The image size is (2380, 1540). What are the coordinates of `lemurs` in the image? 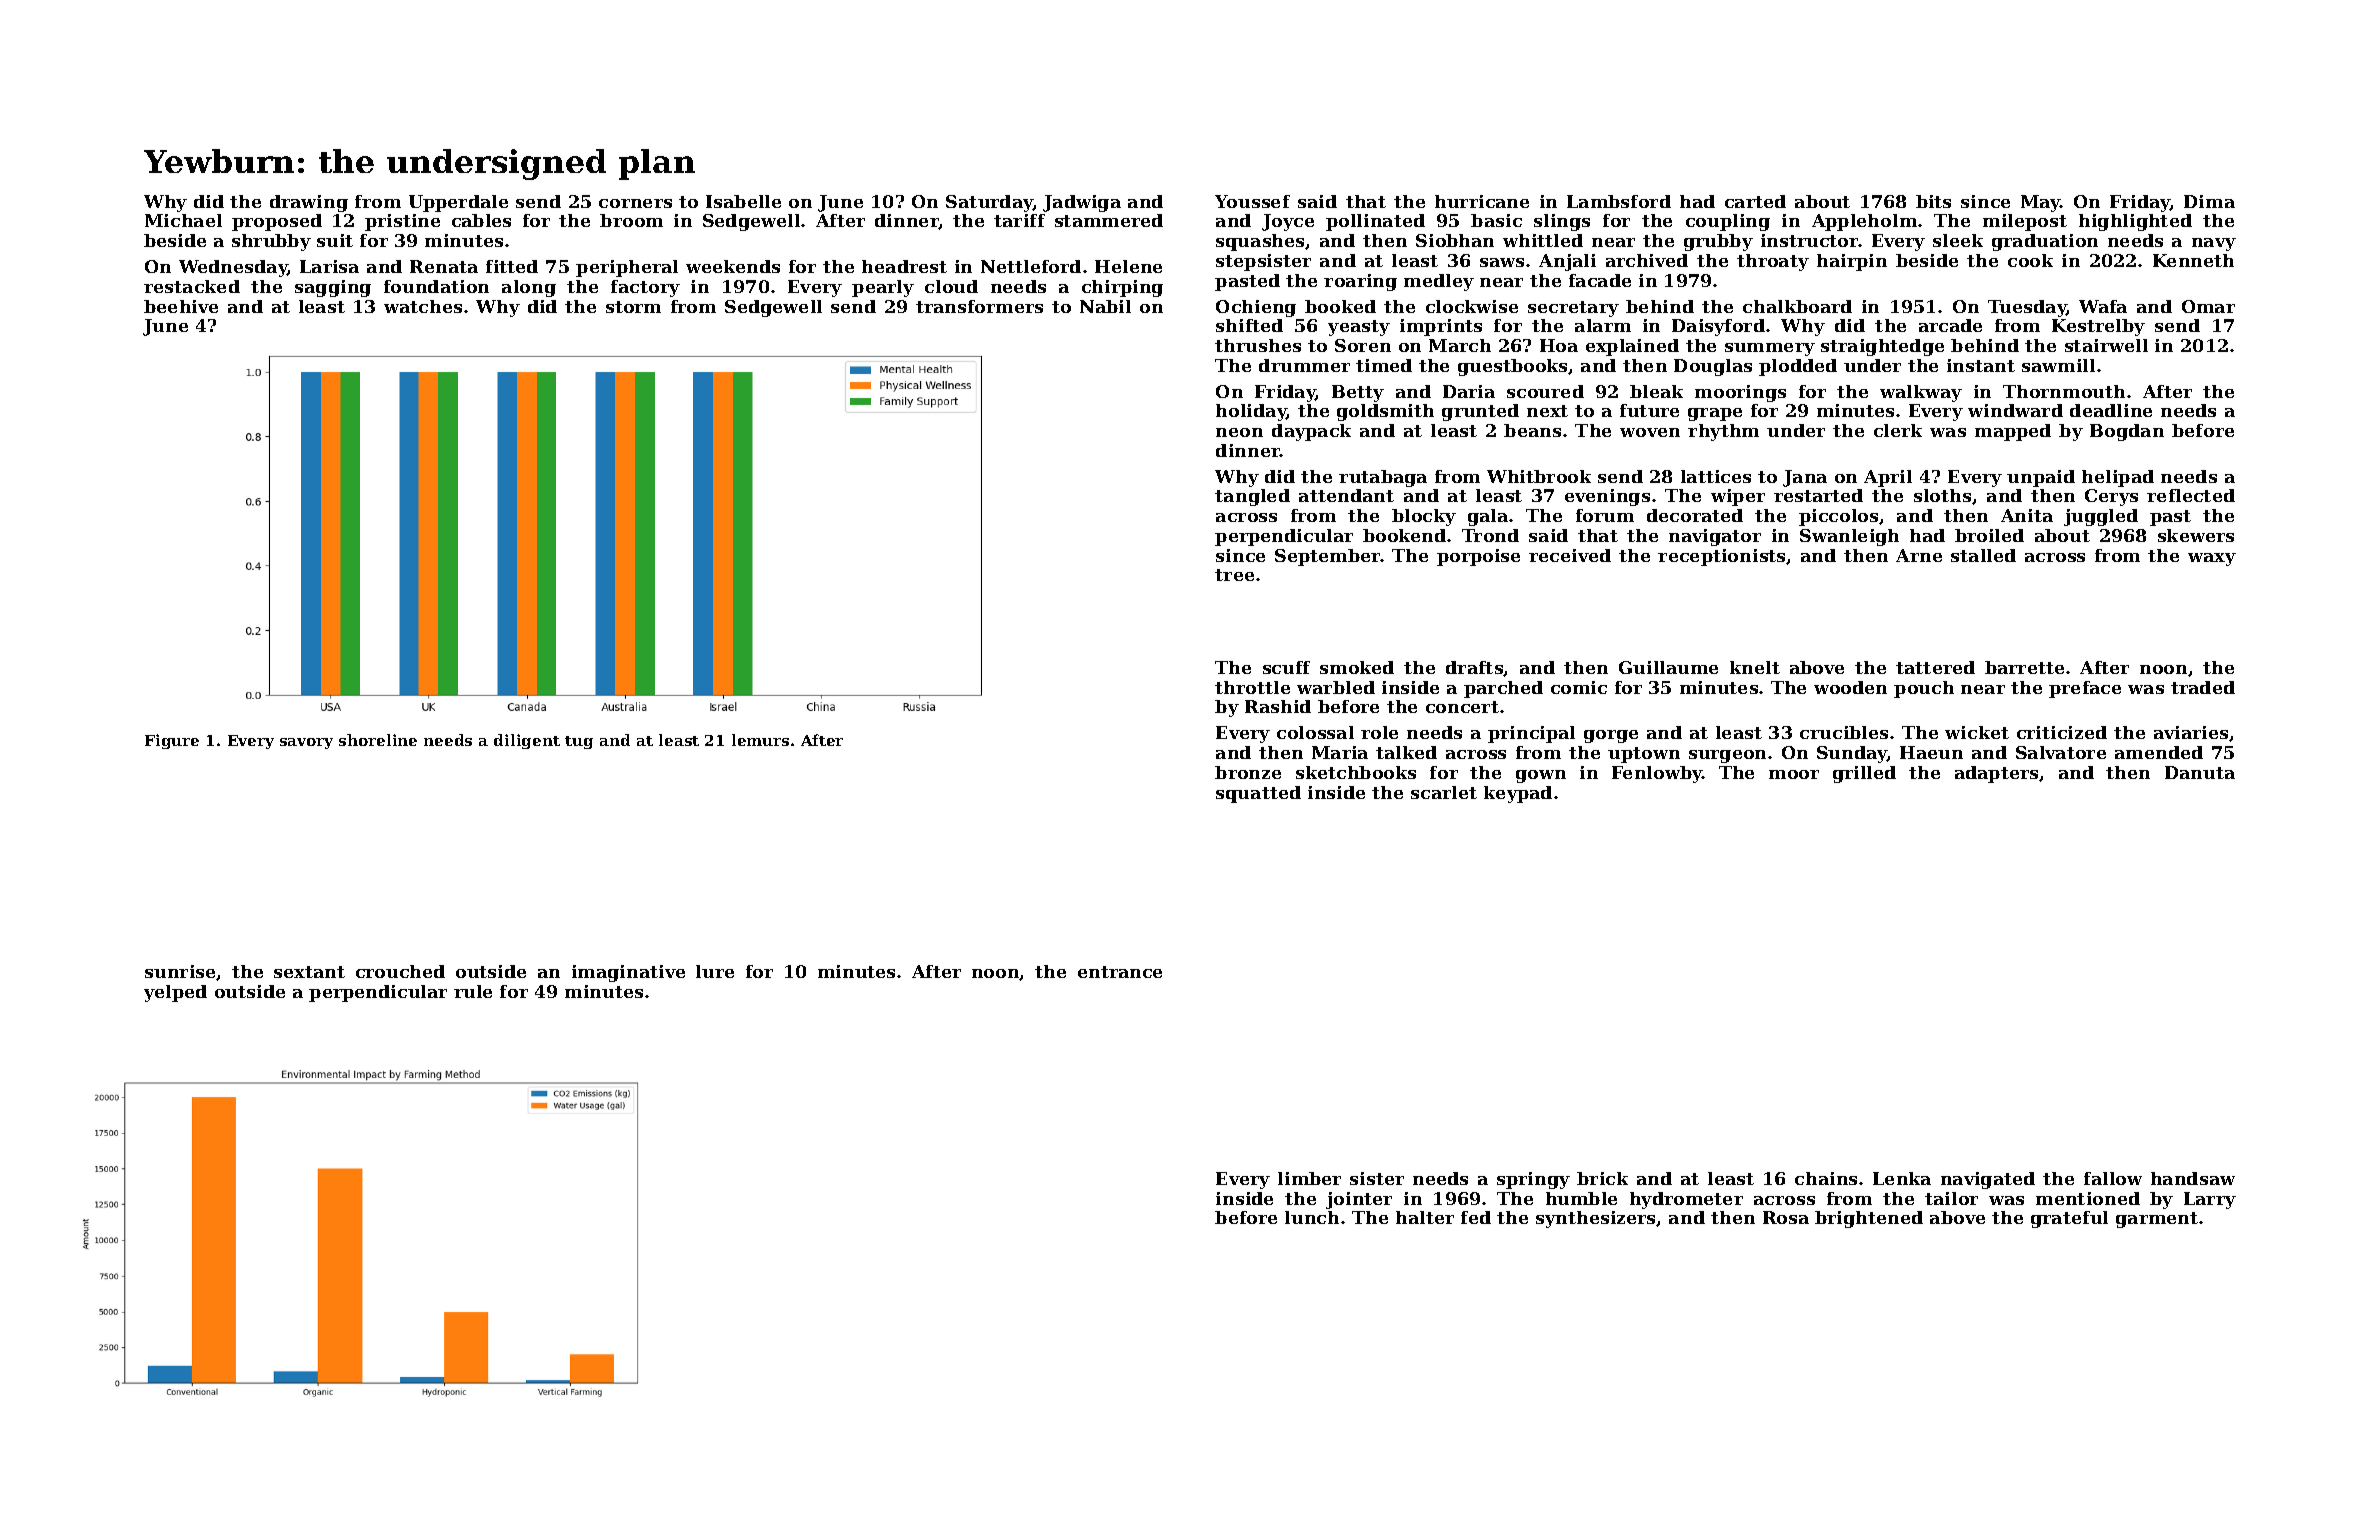 It's located at (760, 740).
